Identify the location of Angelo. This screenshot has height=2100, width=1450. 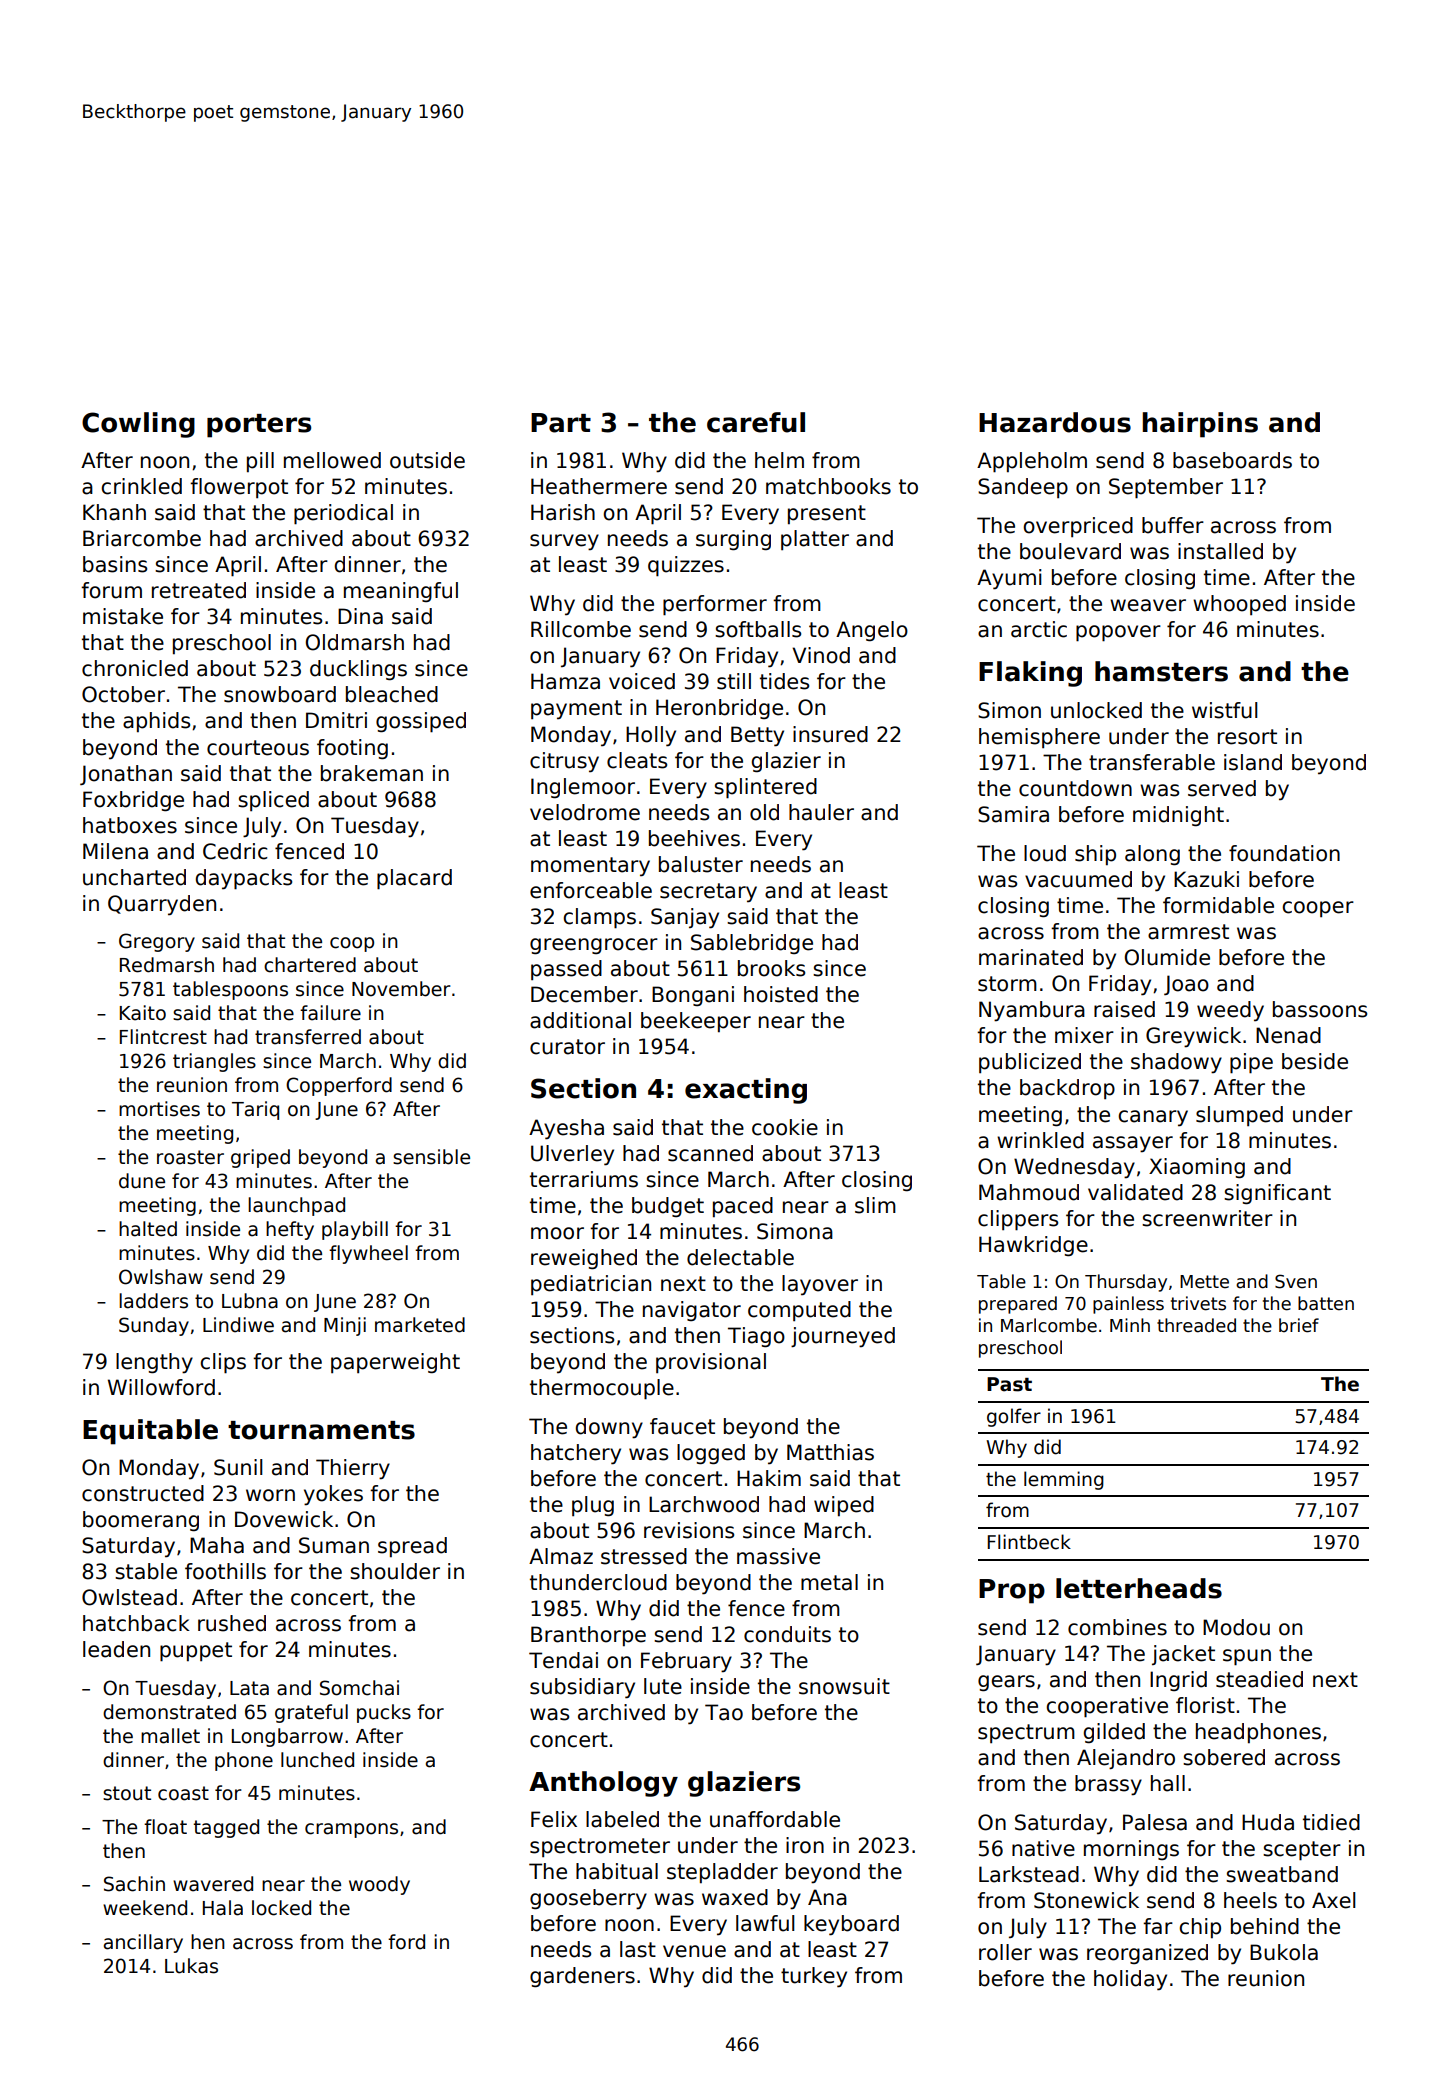
(872, 631).
